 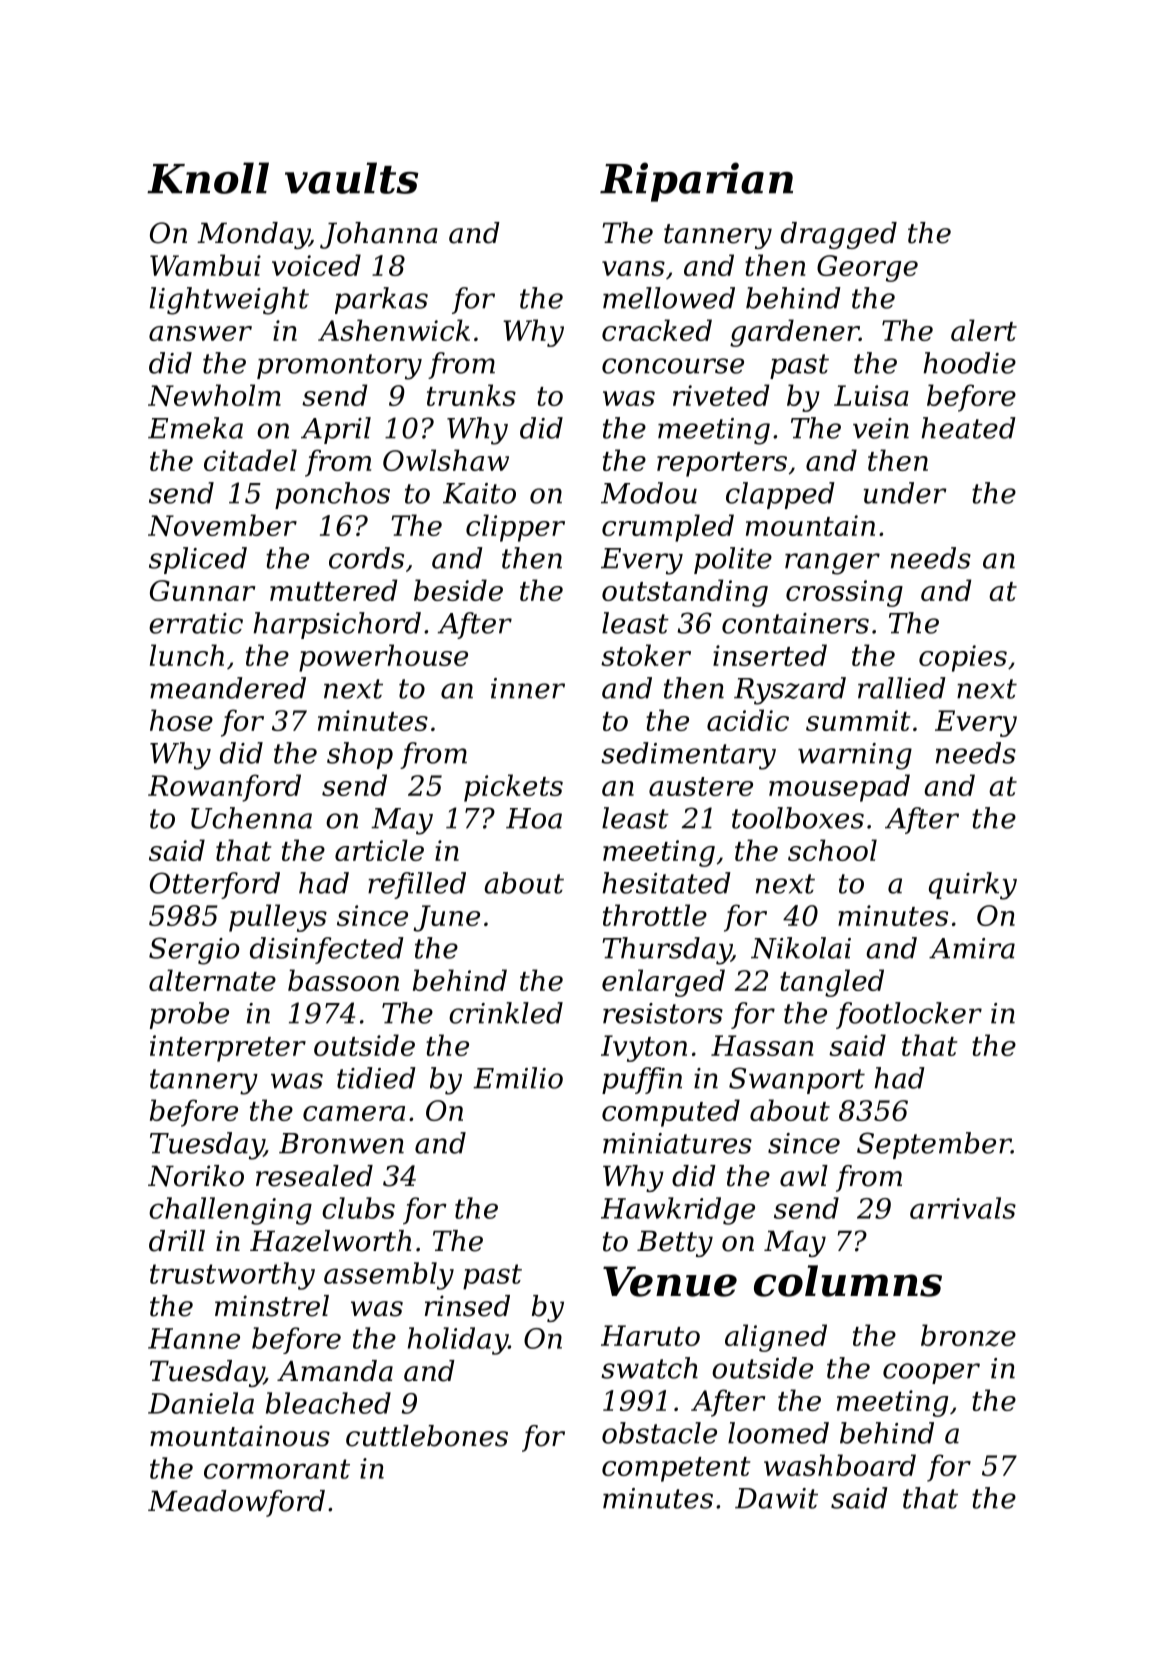 I want to click on alert, so click(x=984, y=330).
